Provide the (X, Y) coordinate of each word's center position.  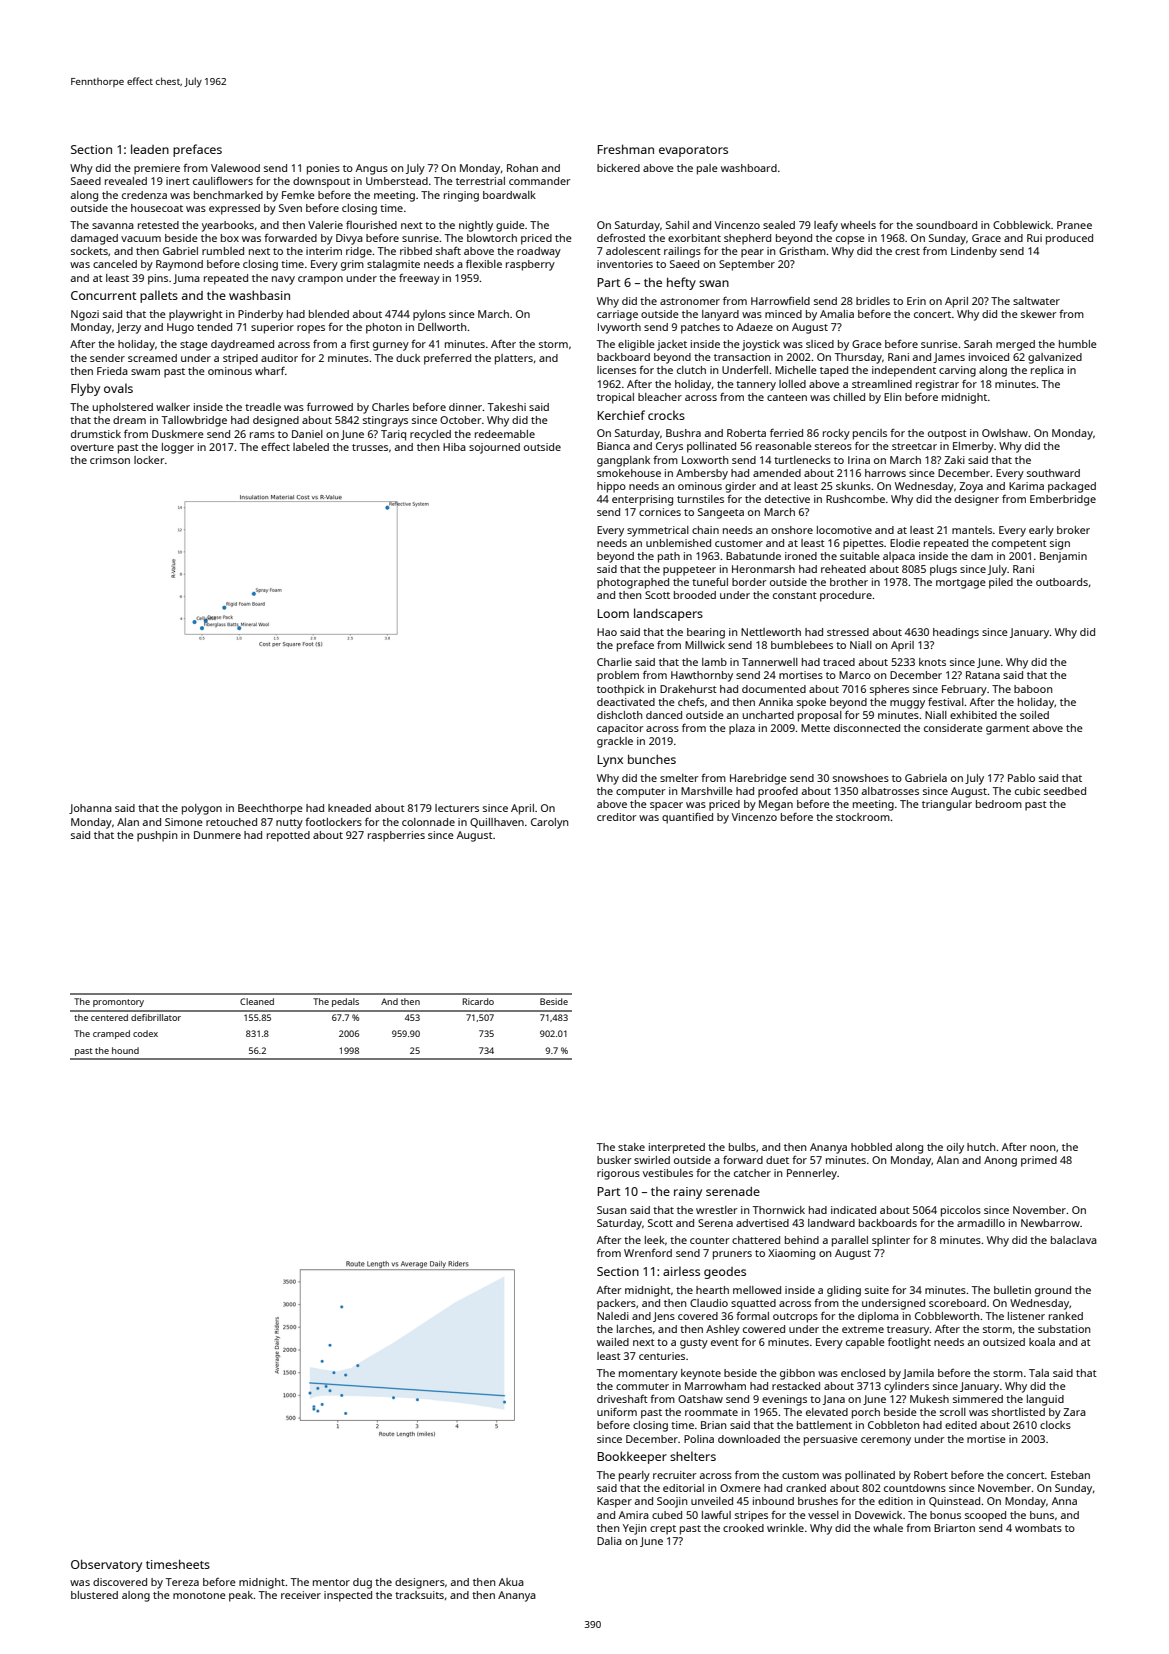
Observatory (106, 1566)
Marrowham (715, 1386)
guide (510, 226)
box (230, 238)
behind (802, 1240)
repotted (288, 836)
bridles (873, 301)
